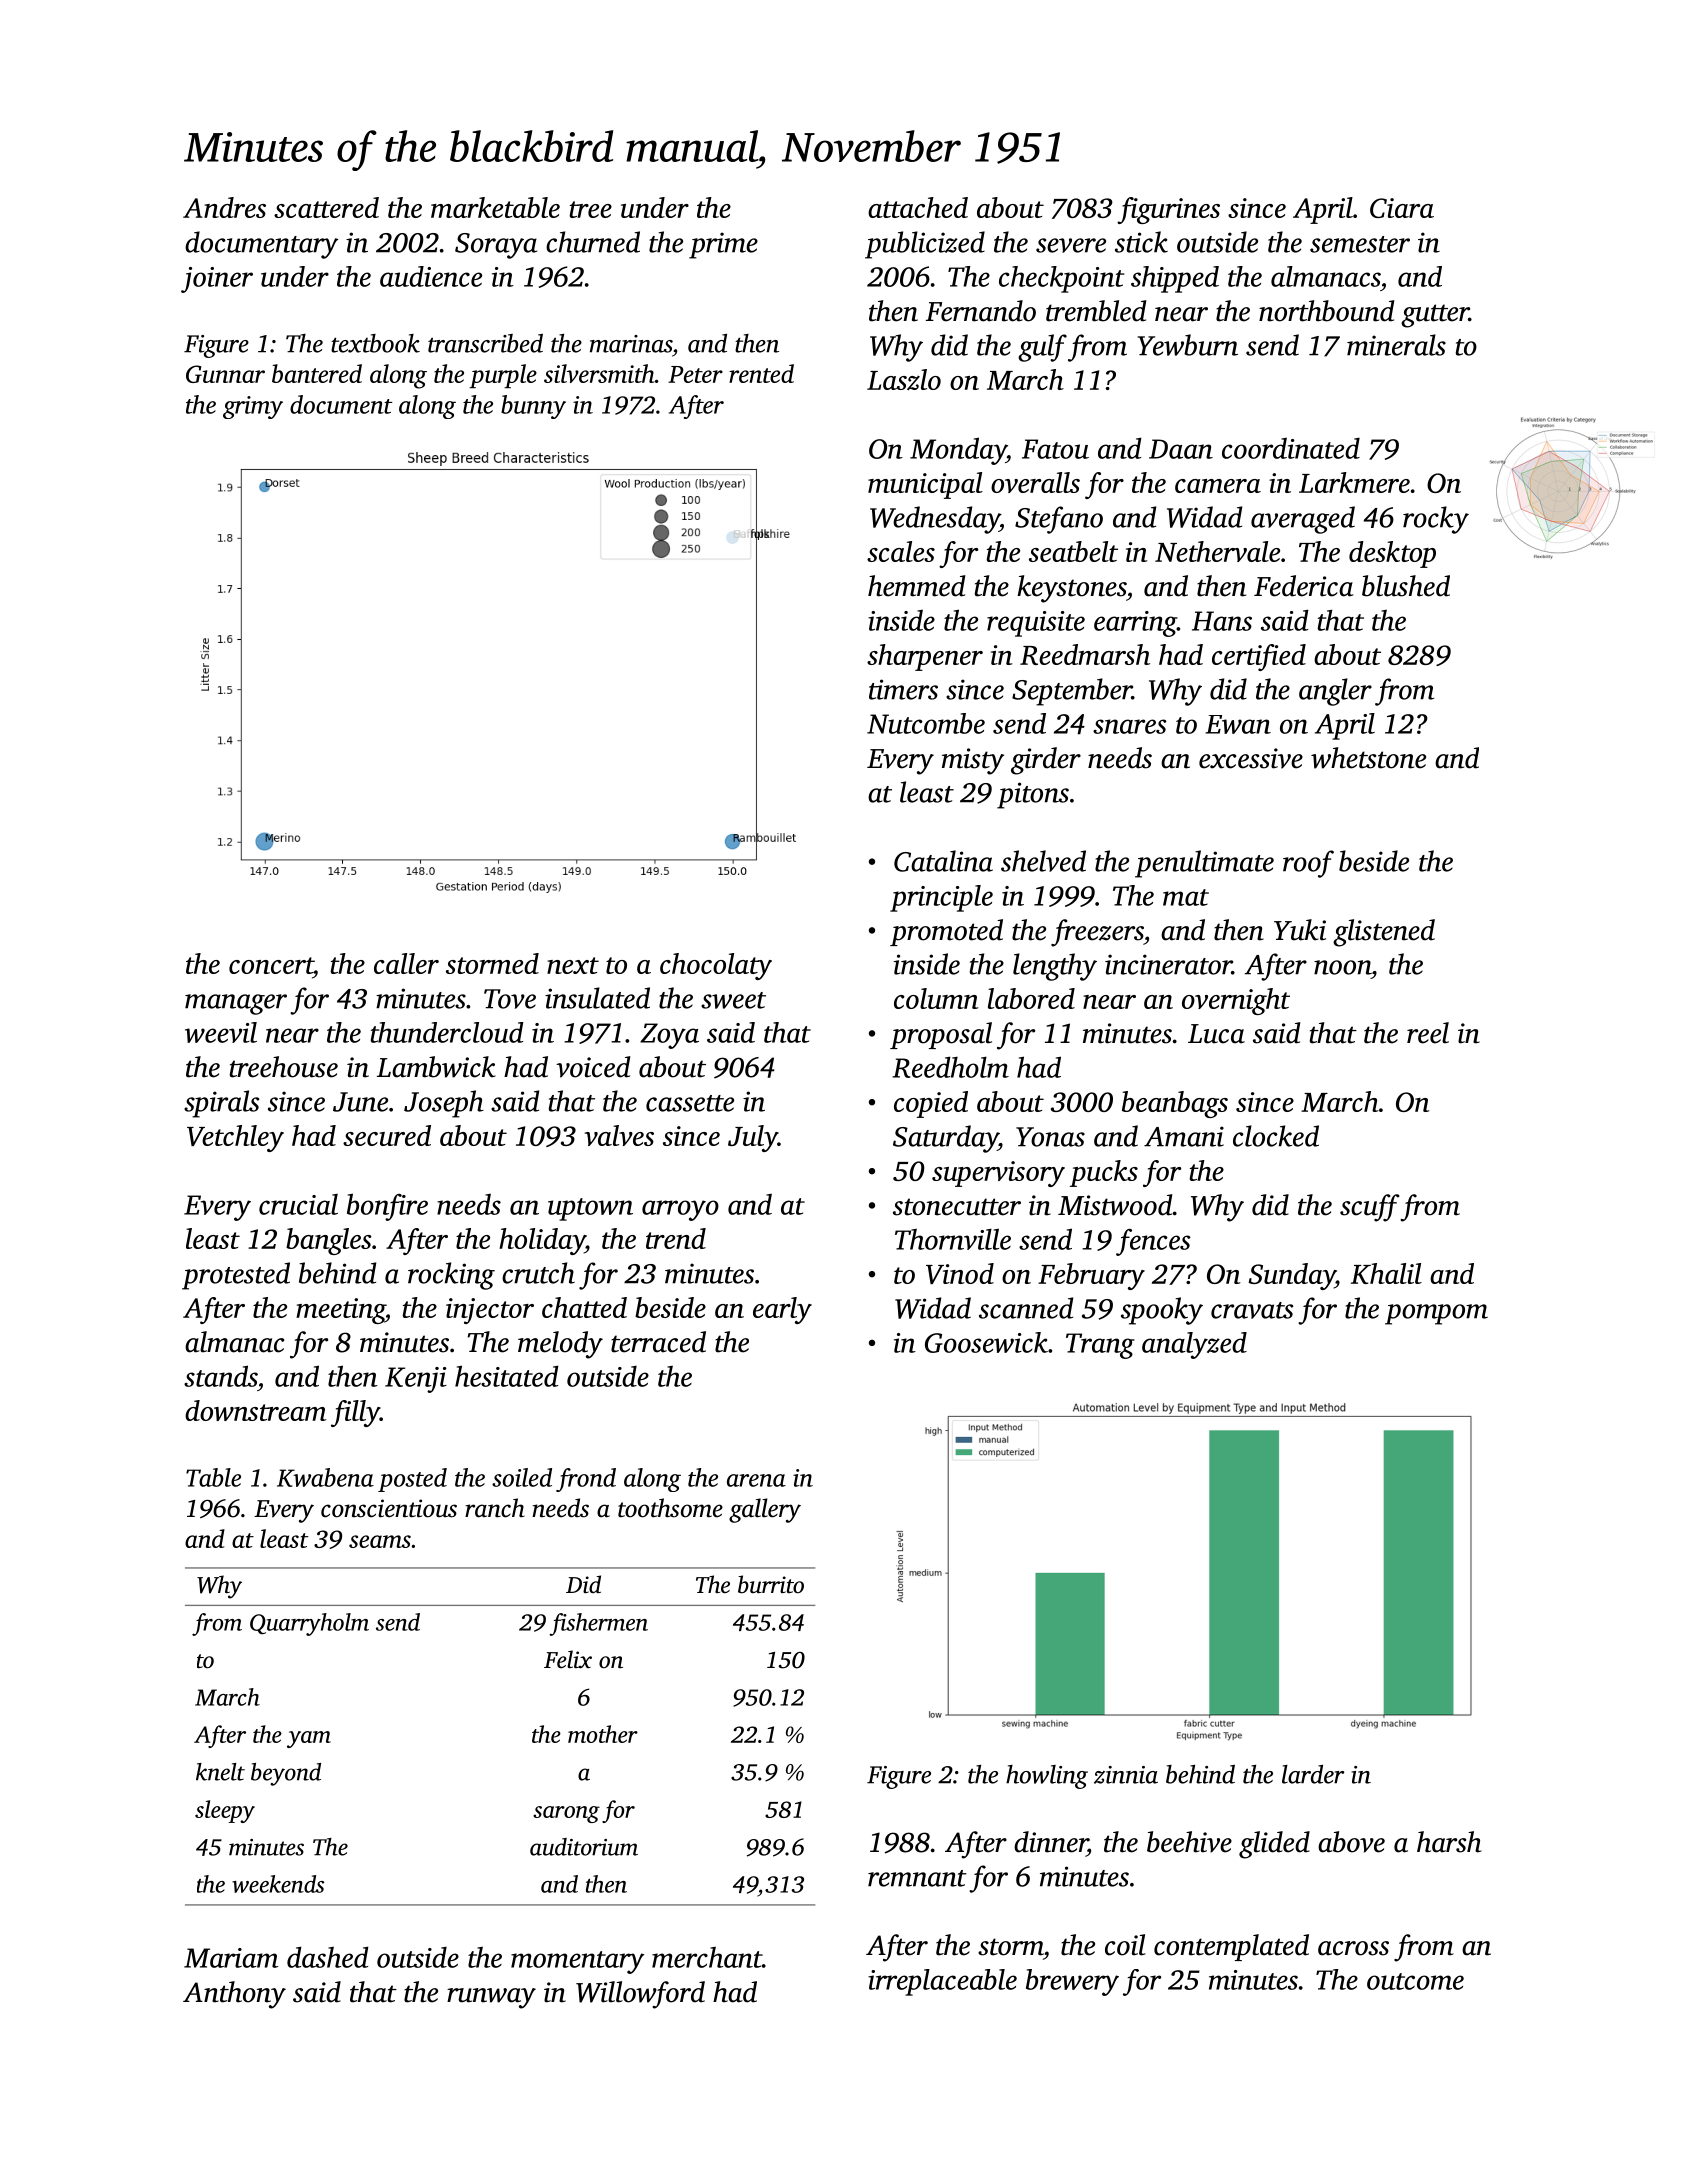 The image size is (1683, 2178). I want to click on crutch, so click(538, 1273).
